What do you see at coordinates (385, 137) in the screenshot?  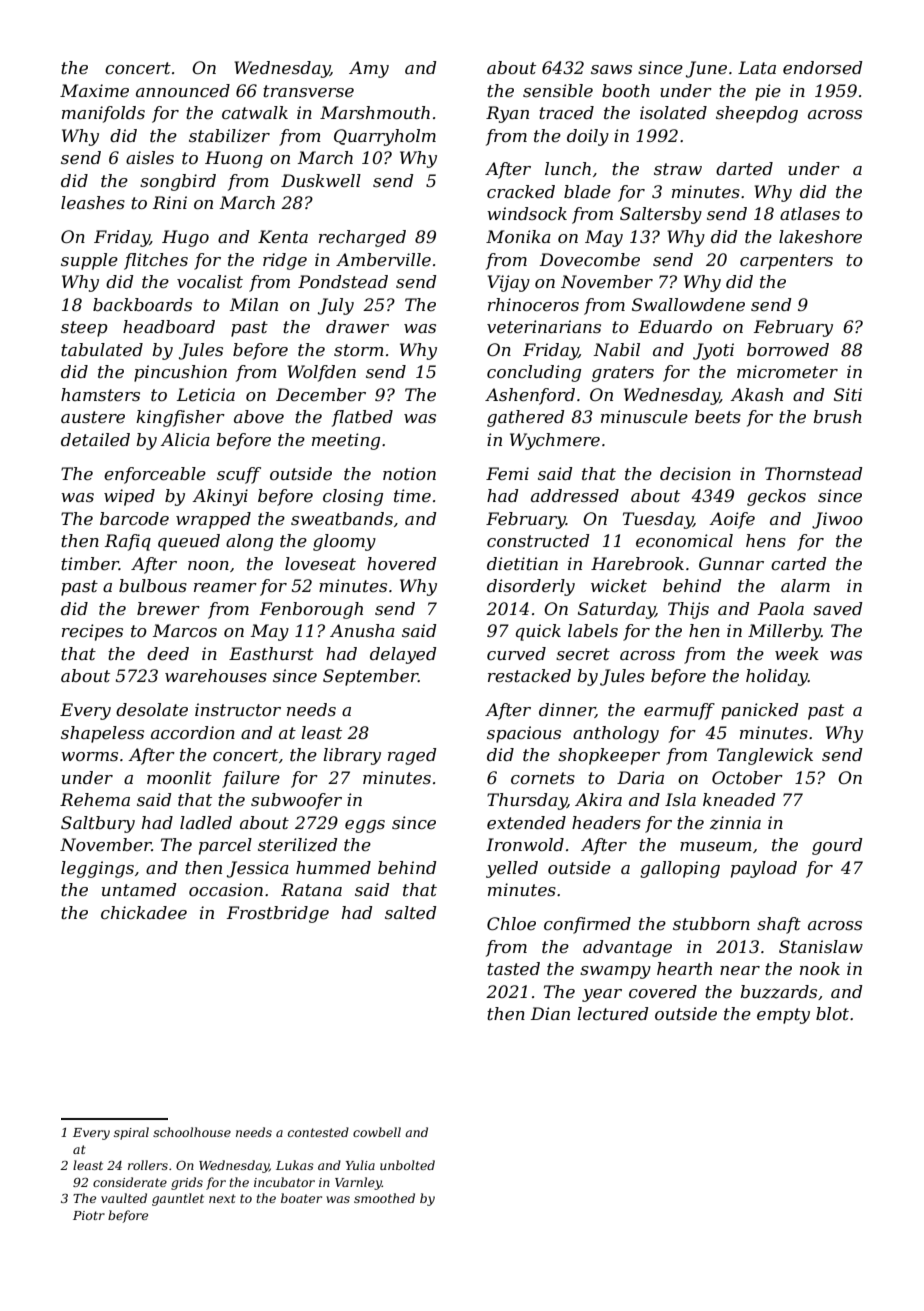 I see `Quarryholm` at bounding box center [385, 137].
